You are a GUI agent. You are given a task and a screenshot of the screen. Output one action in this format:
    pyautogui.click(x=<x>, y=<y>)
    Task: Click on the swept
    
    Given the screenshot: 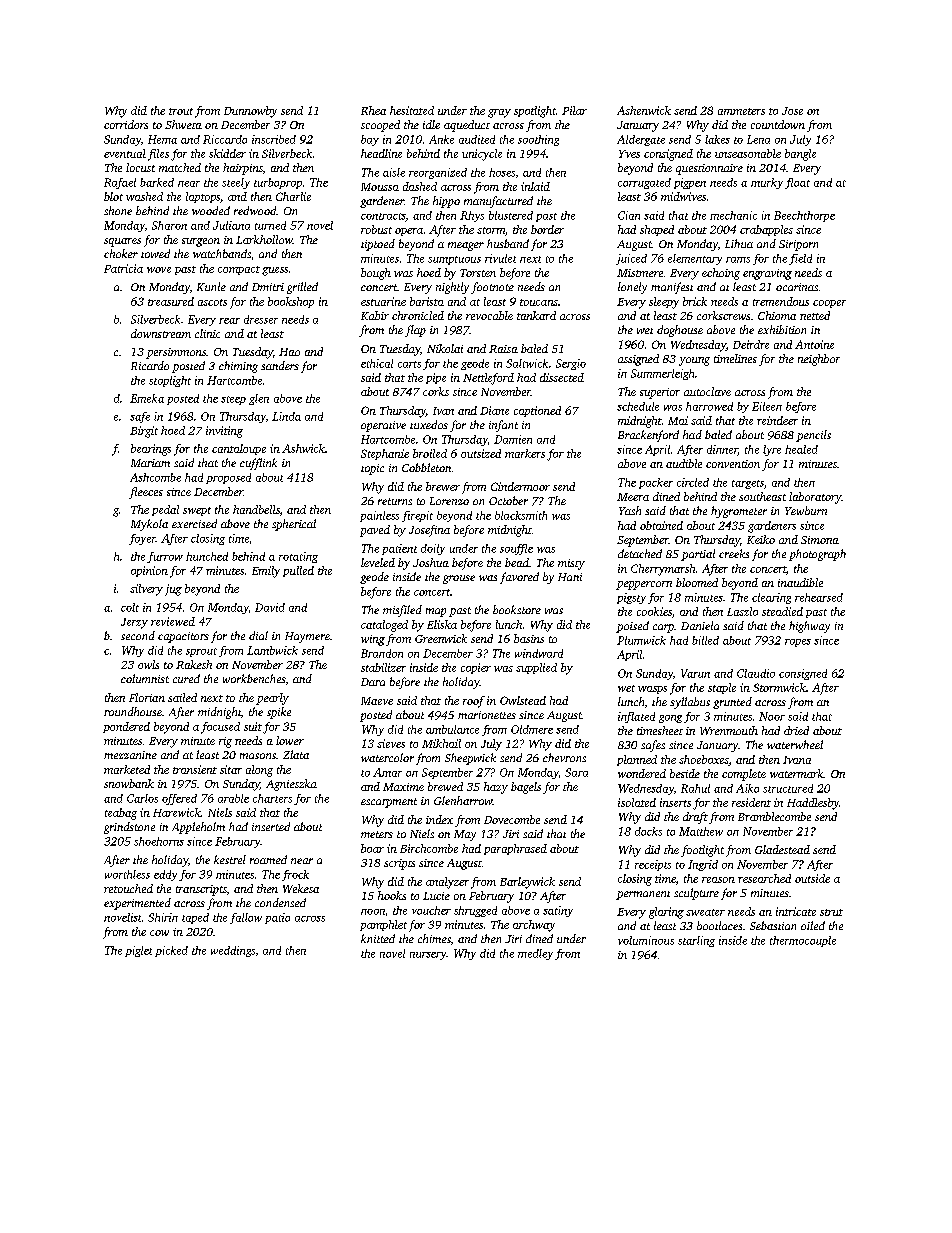 What is the action you would take?
    pyautogui.click(x=197, y=511)
